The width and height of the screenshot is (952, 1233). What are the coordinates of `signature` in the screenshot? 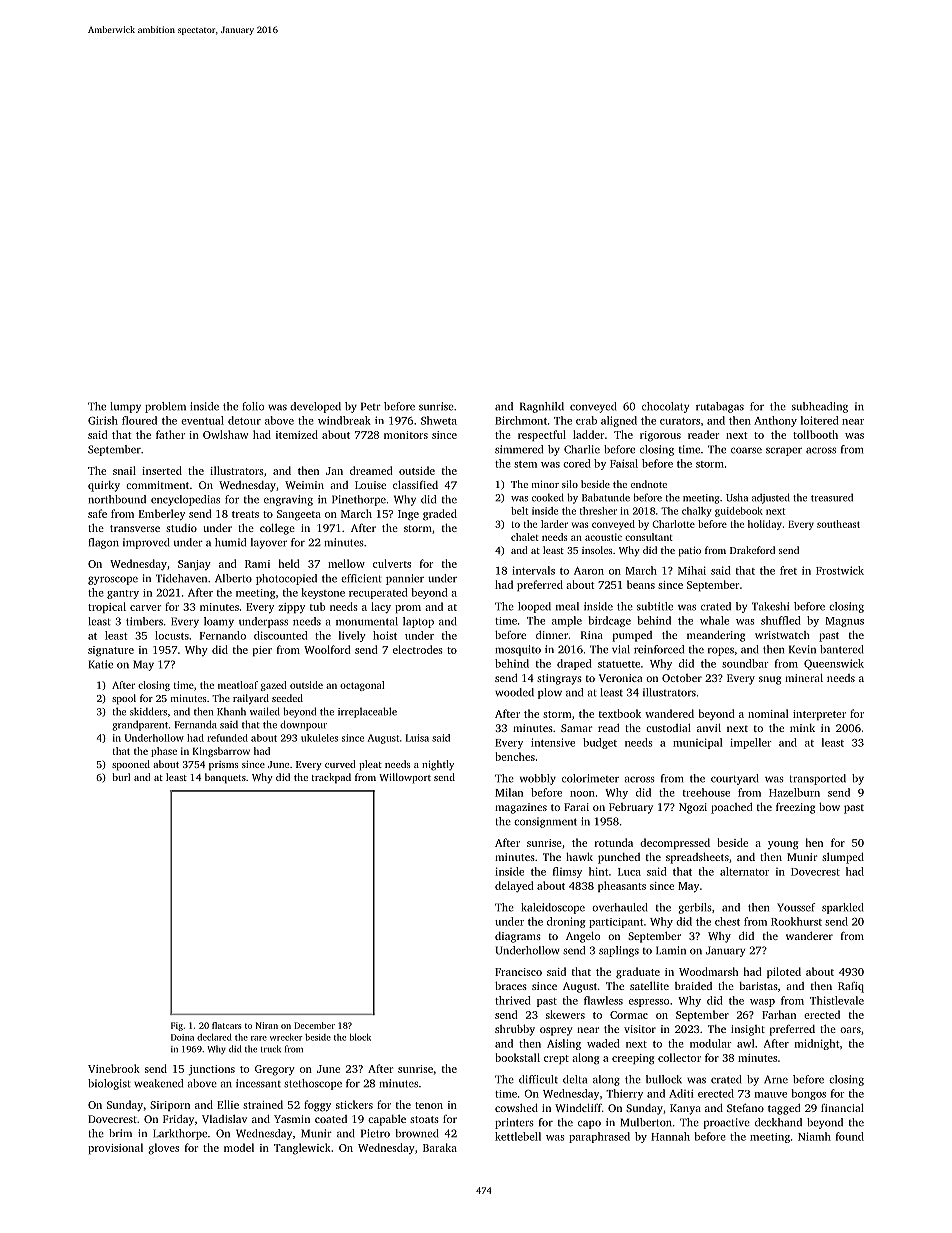 It's located at (111, 651).
